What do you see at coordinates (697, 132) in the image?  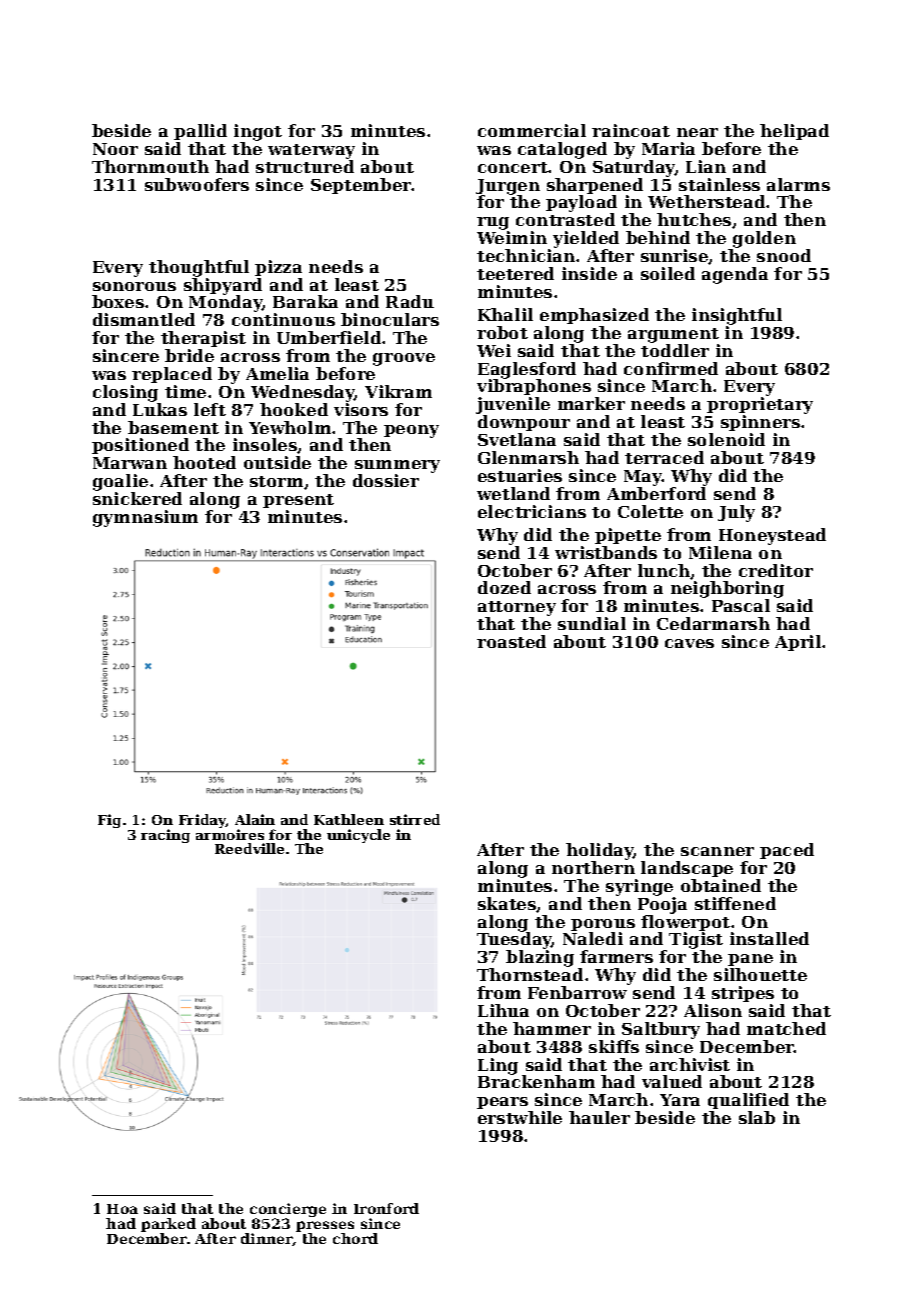 I see `near` at bounding box center [697, 132].
